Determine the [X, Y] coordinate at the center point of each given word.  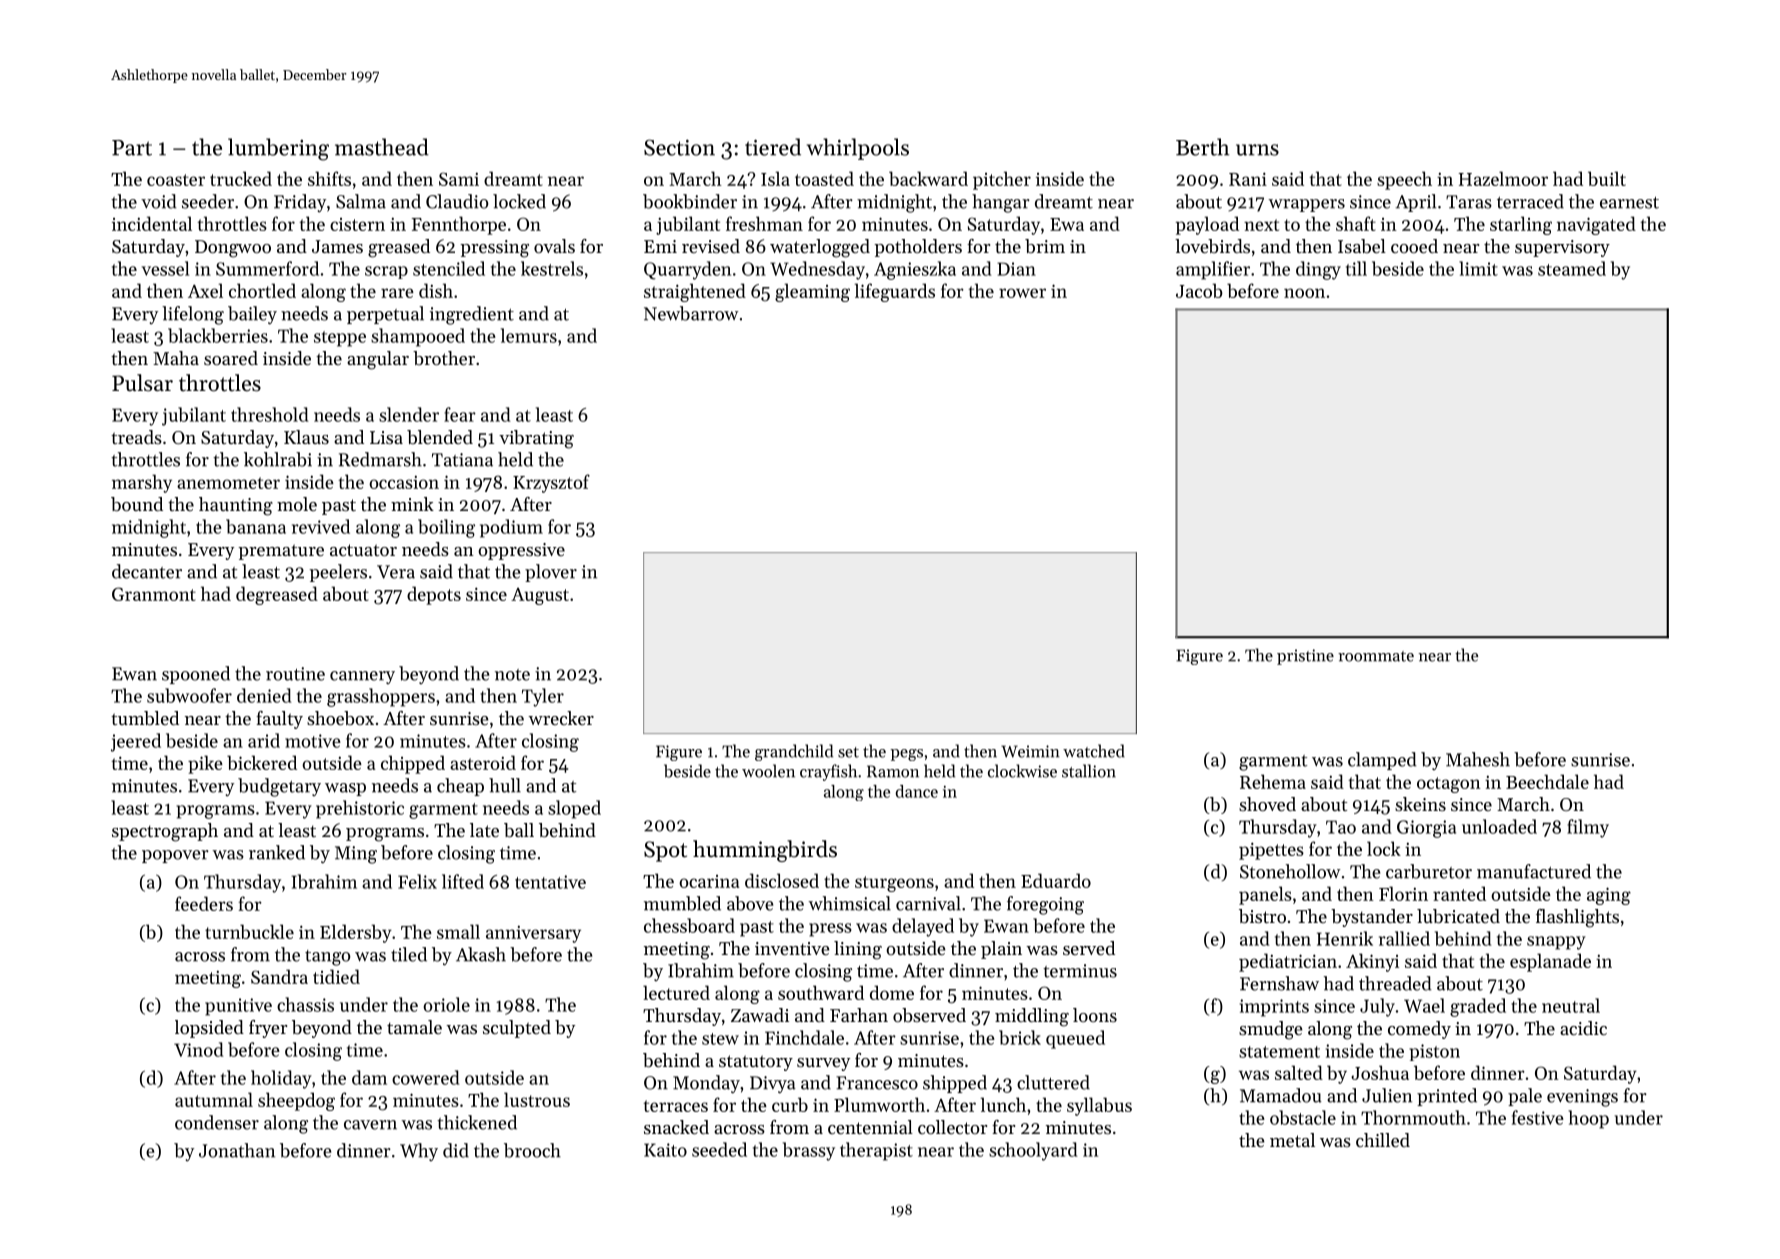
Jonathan [237, 1150]
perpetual [385, 315]
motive [313, 741]
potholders [918, 248]
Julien [1387, 1095]
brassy [809, 1151]
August [540, 596]
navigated [1596, 225]
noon [1304, 293]
